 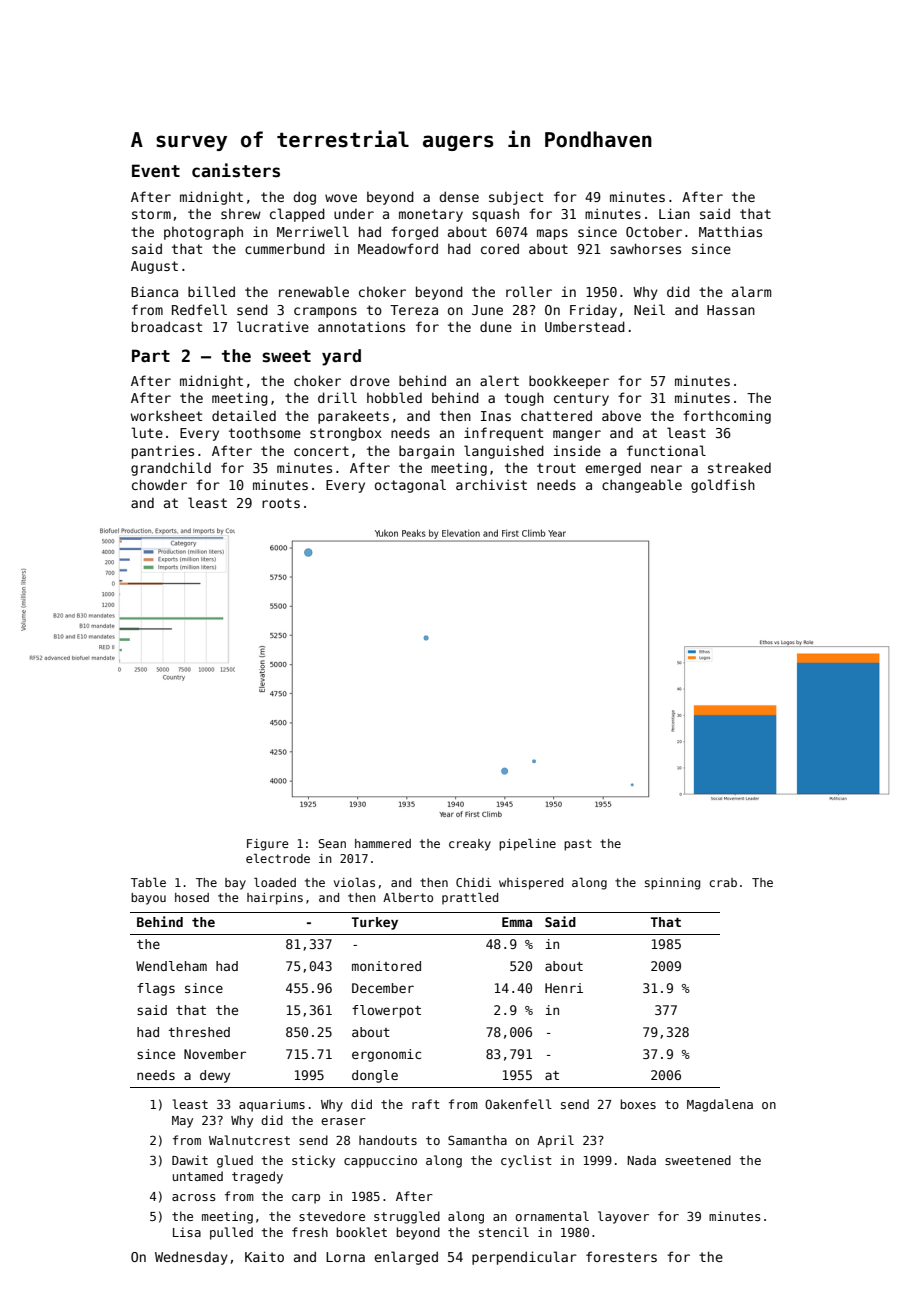 I want to click on sticky, so click(x=313, y=1161).
